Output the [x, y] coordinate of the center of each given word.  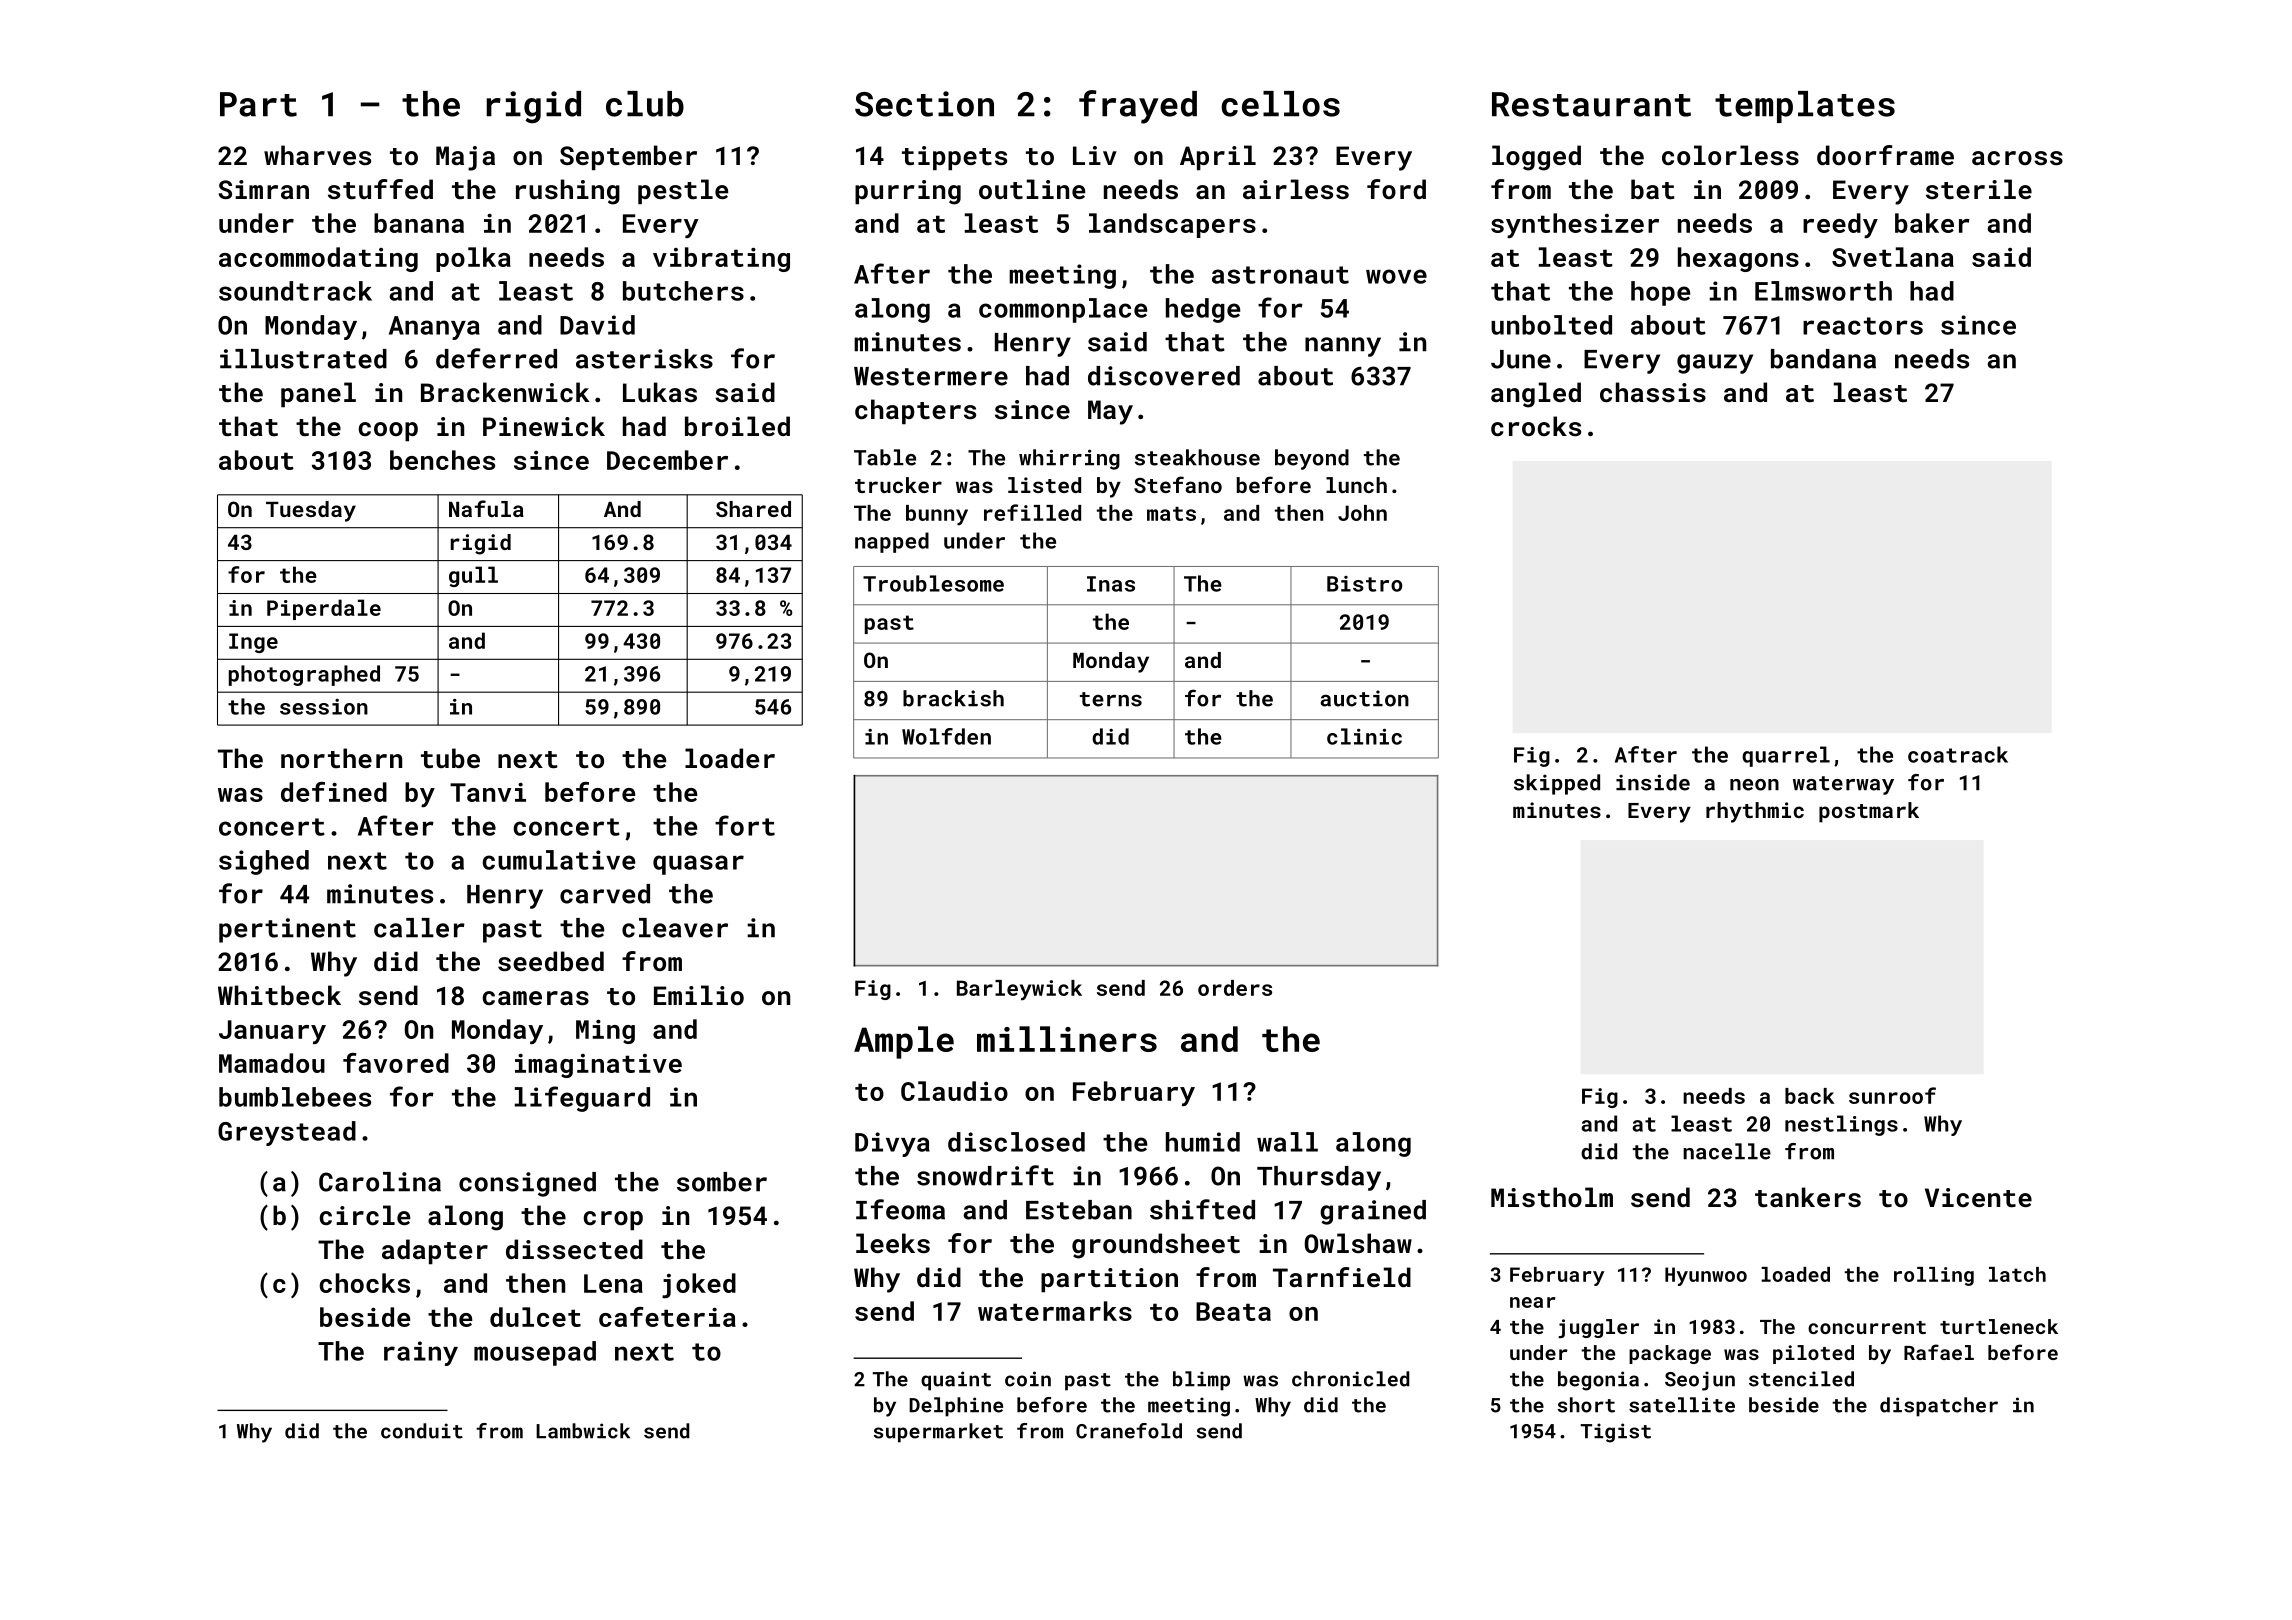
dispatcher [1939, 1407]
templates [1805, 107]
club [645, 104]
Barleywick [1019, 990]
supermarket [938, 1433]
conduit [422, 1431]
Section [924, 104]
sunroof [1892, 1095]
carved [605, 894]
